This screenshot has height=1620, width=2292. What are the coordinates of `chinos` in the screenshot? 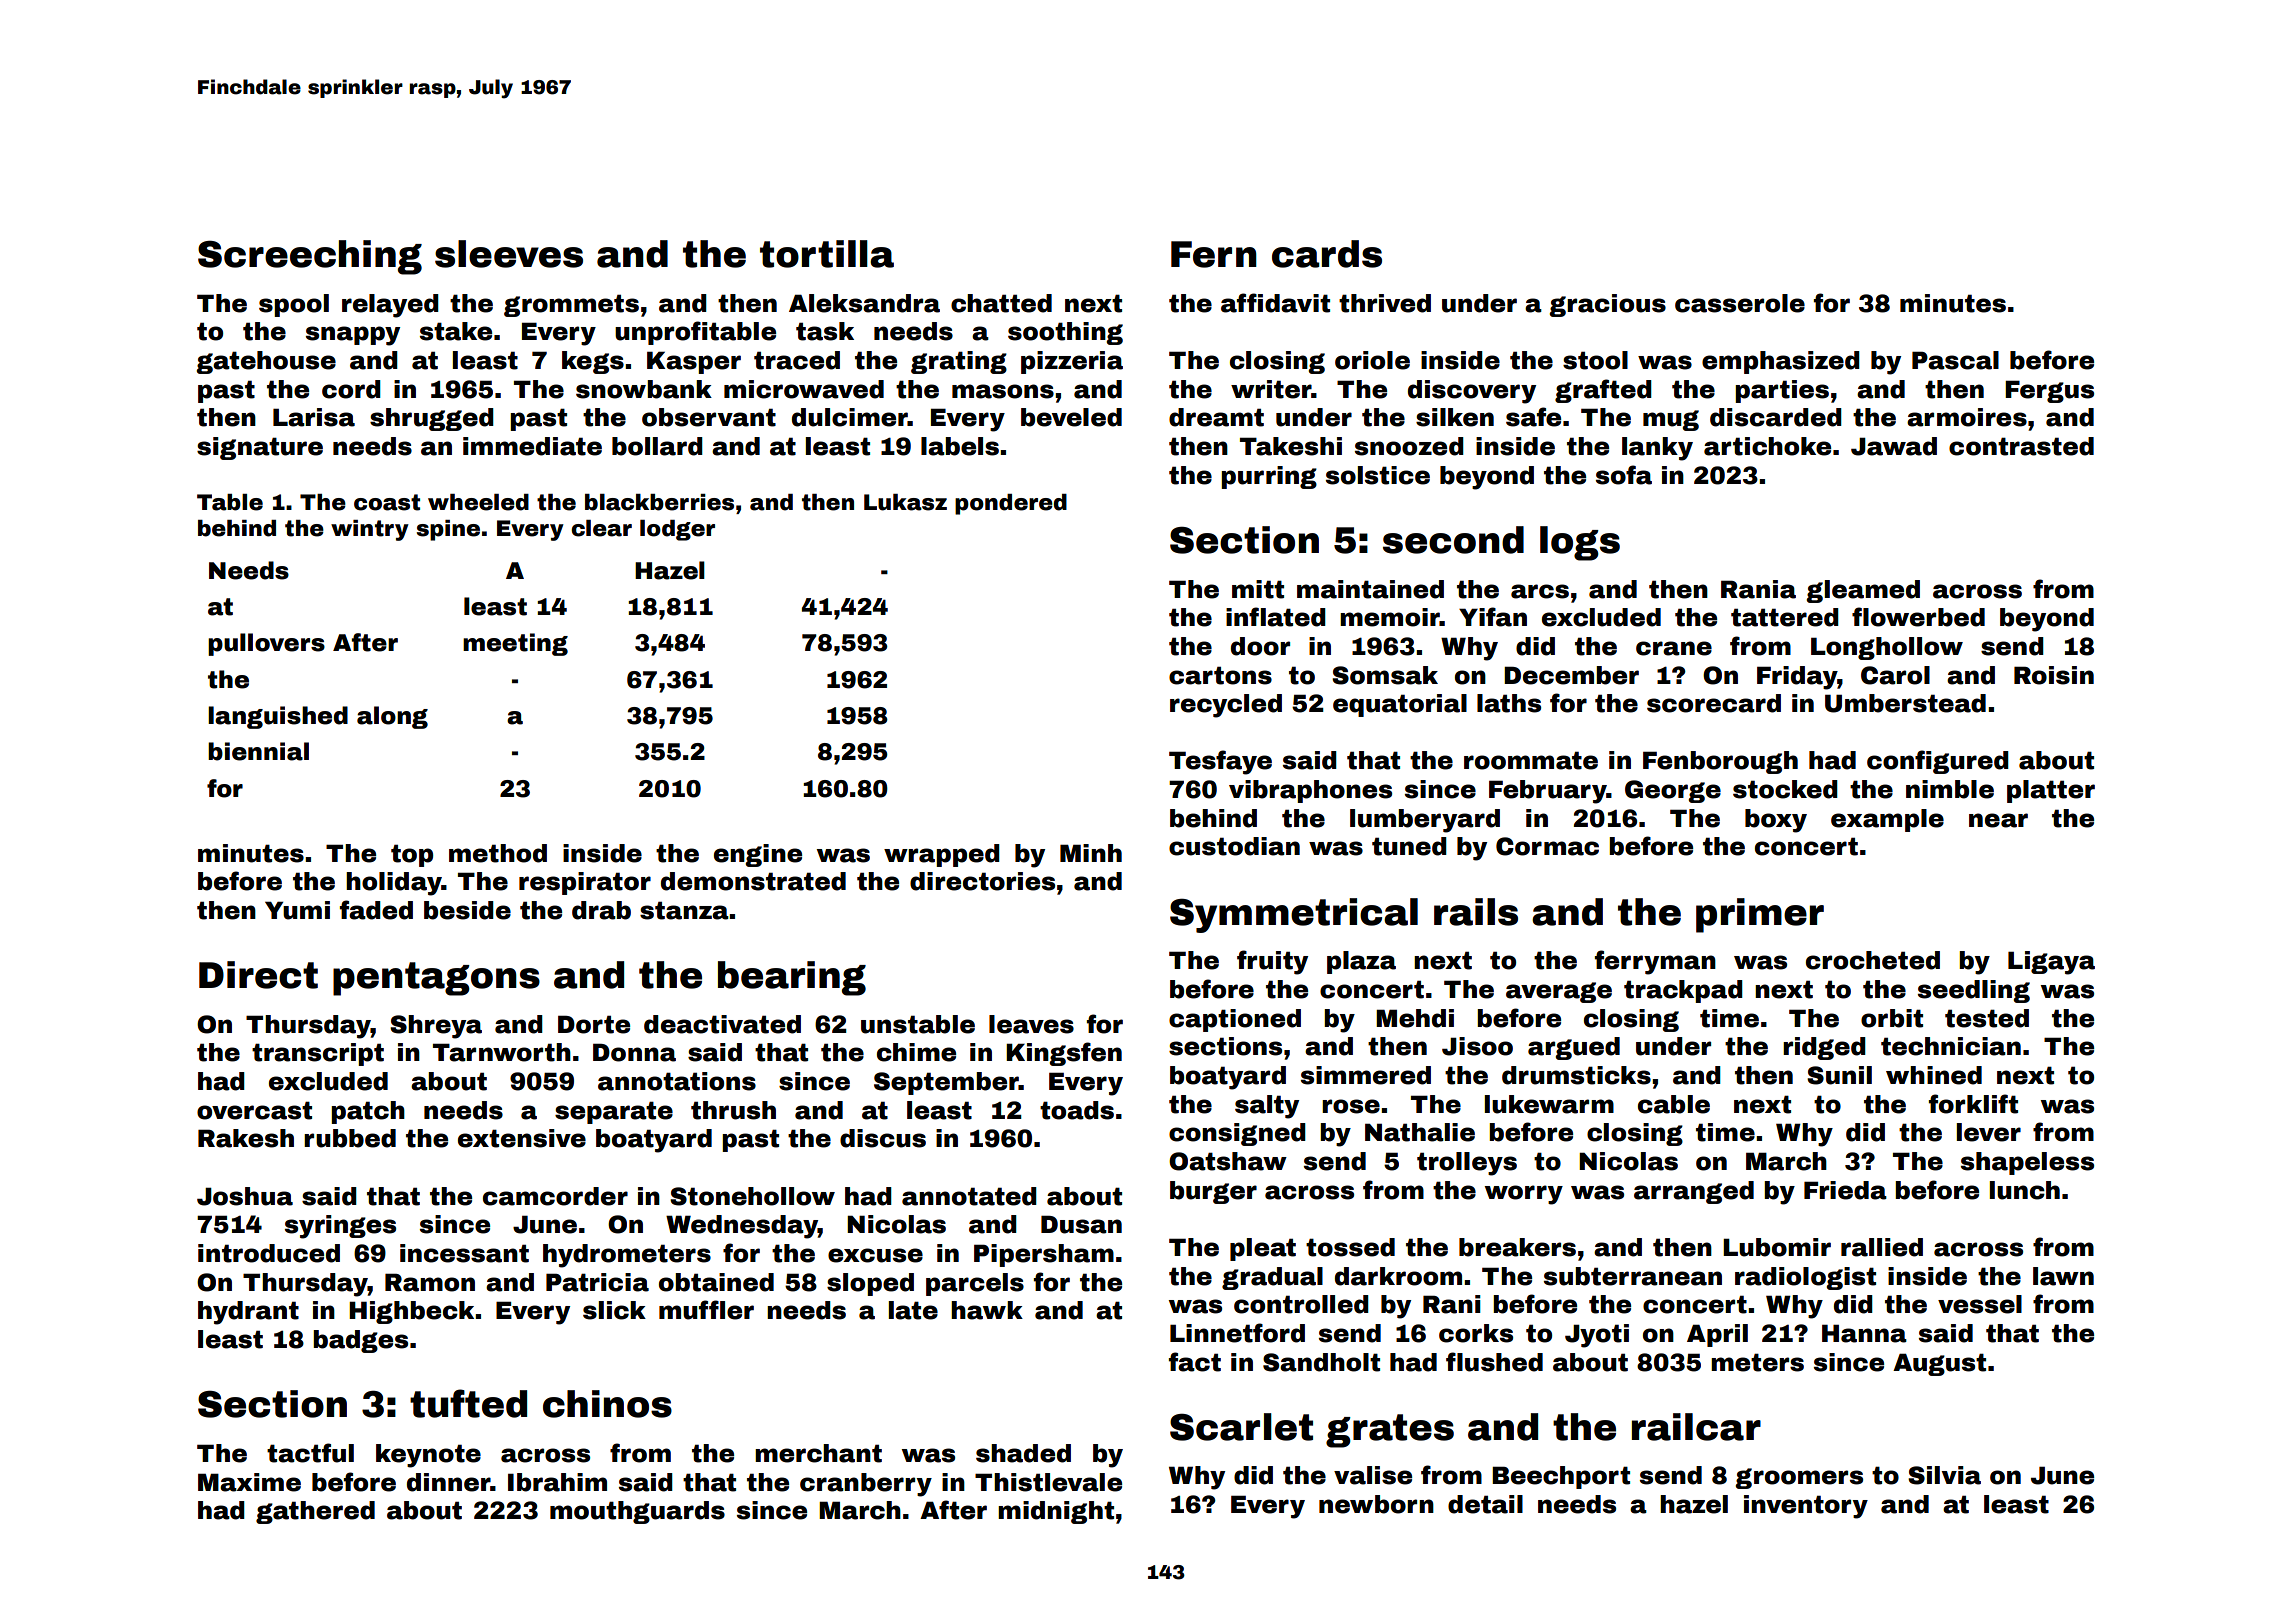 It's located at (607, 1404).
